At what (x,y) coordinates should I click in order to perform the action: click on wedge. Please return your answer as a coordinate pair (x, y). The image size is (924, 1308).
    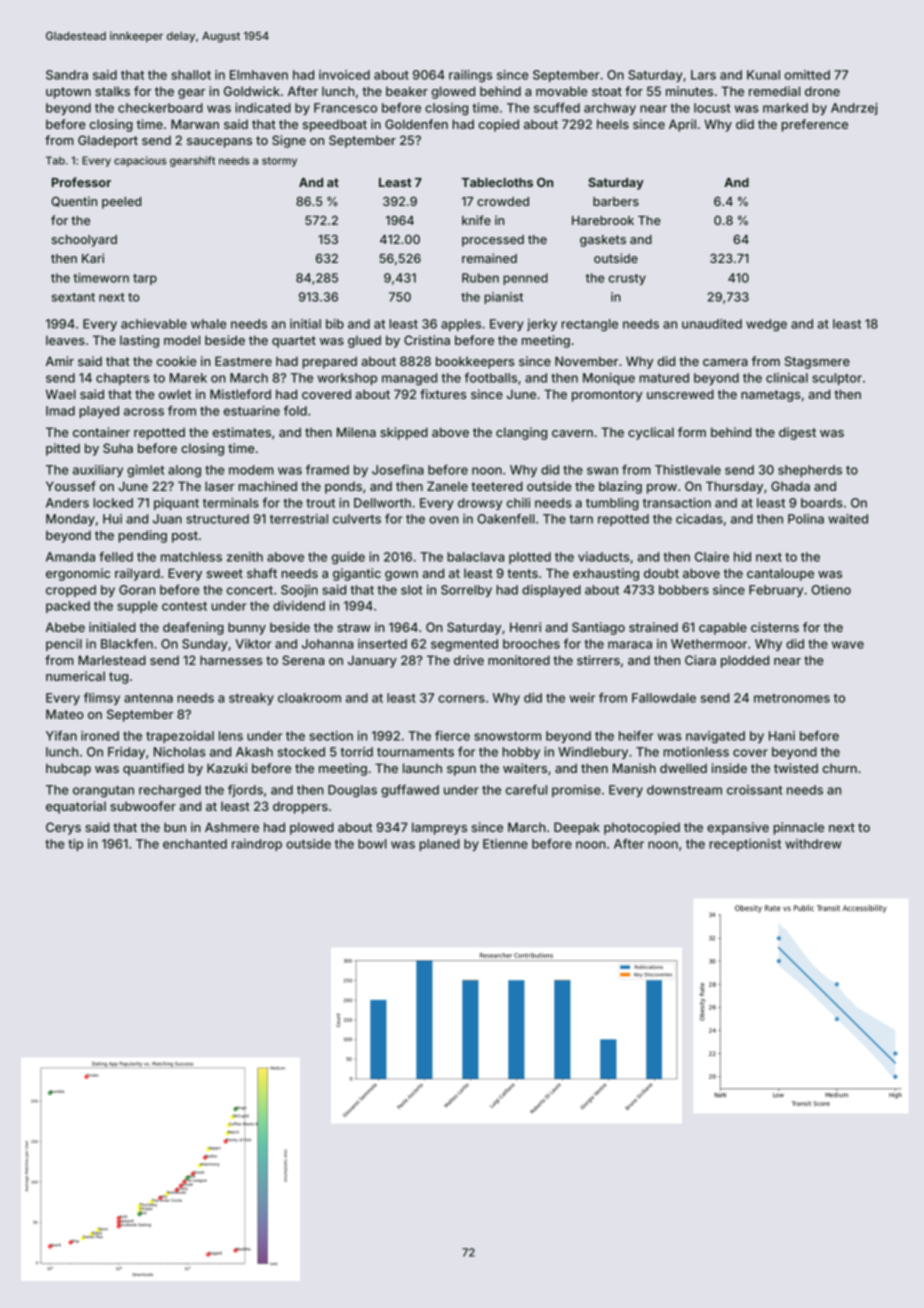
    Looking at the image, I should click on (766, 325).
